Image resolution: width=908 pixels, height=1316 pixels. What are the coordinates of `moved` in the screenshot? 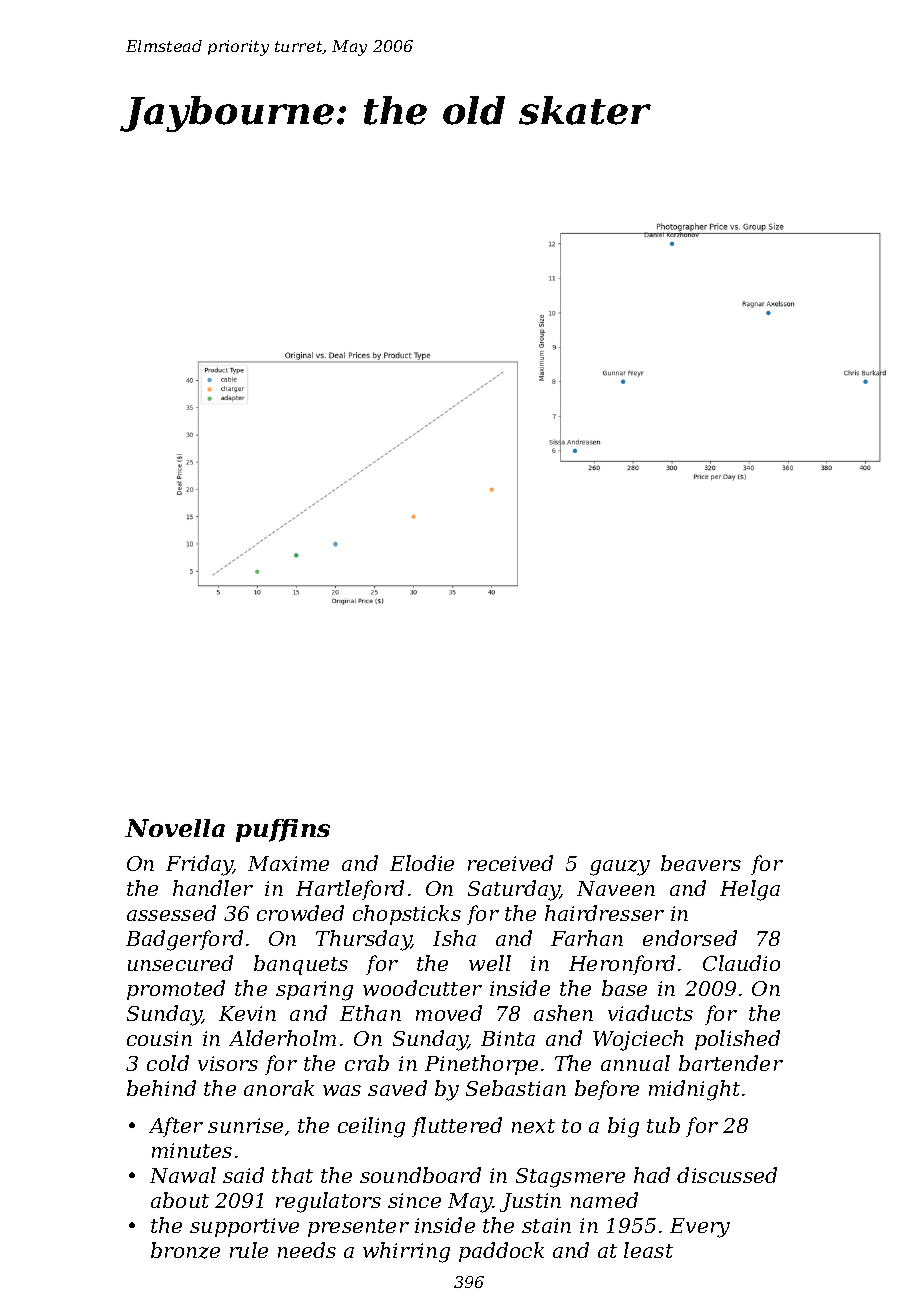 It's located at (449, 1013).
